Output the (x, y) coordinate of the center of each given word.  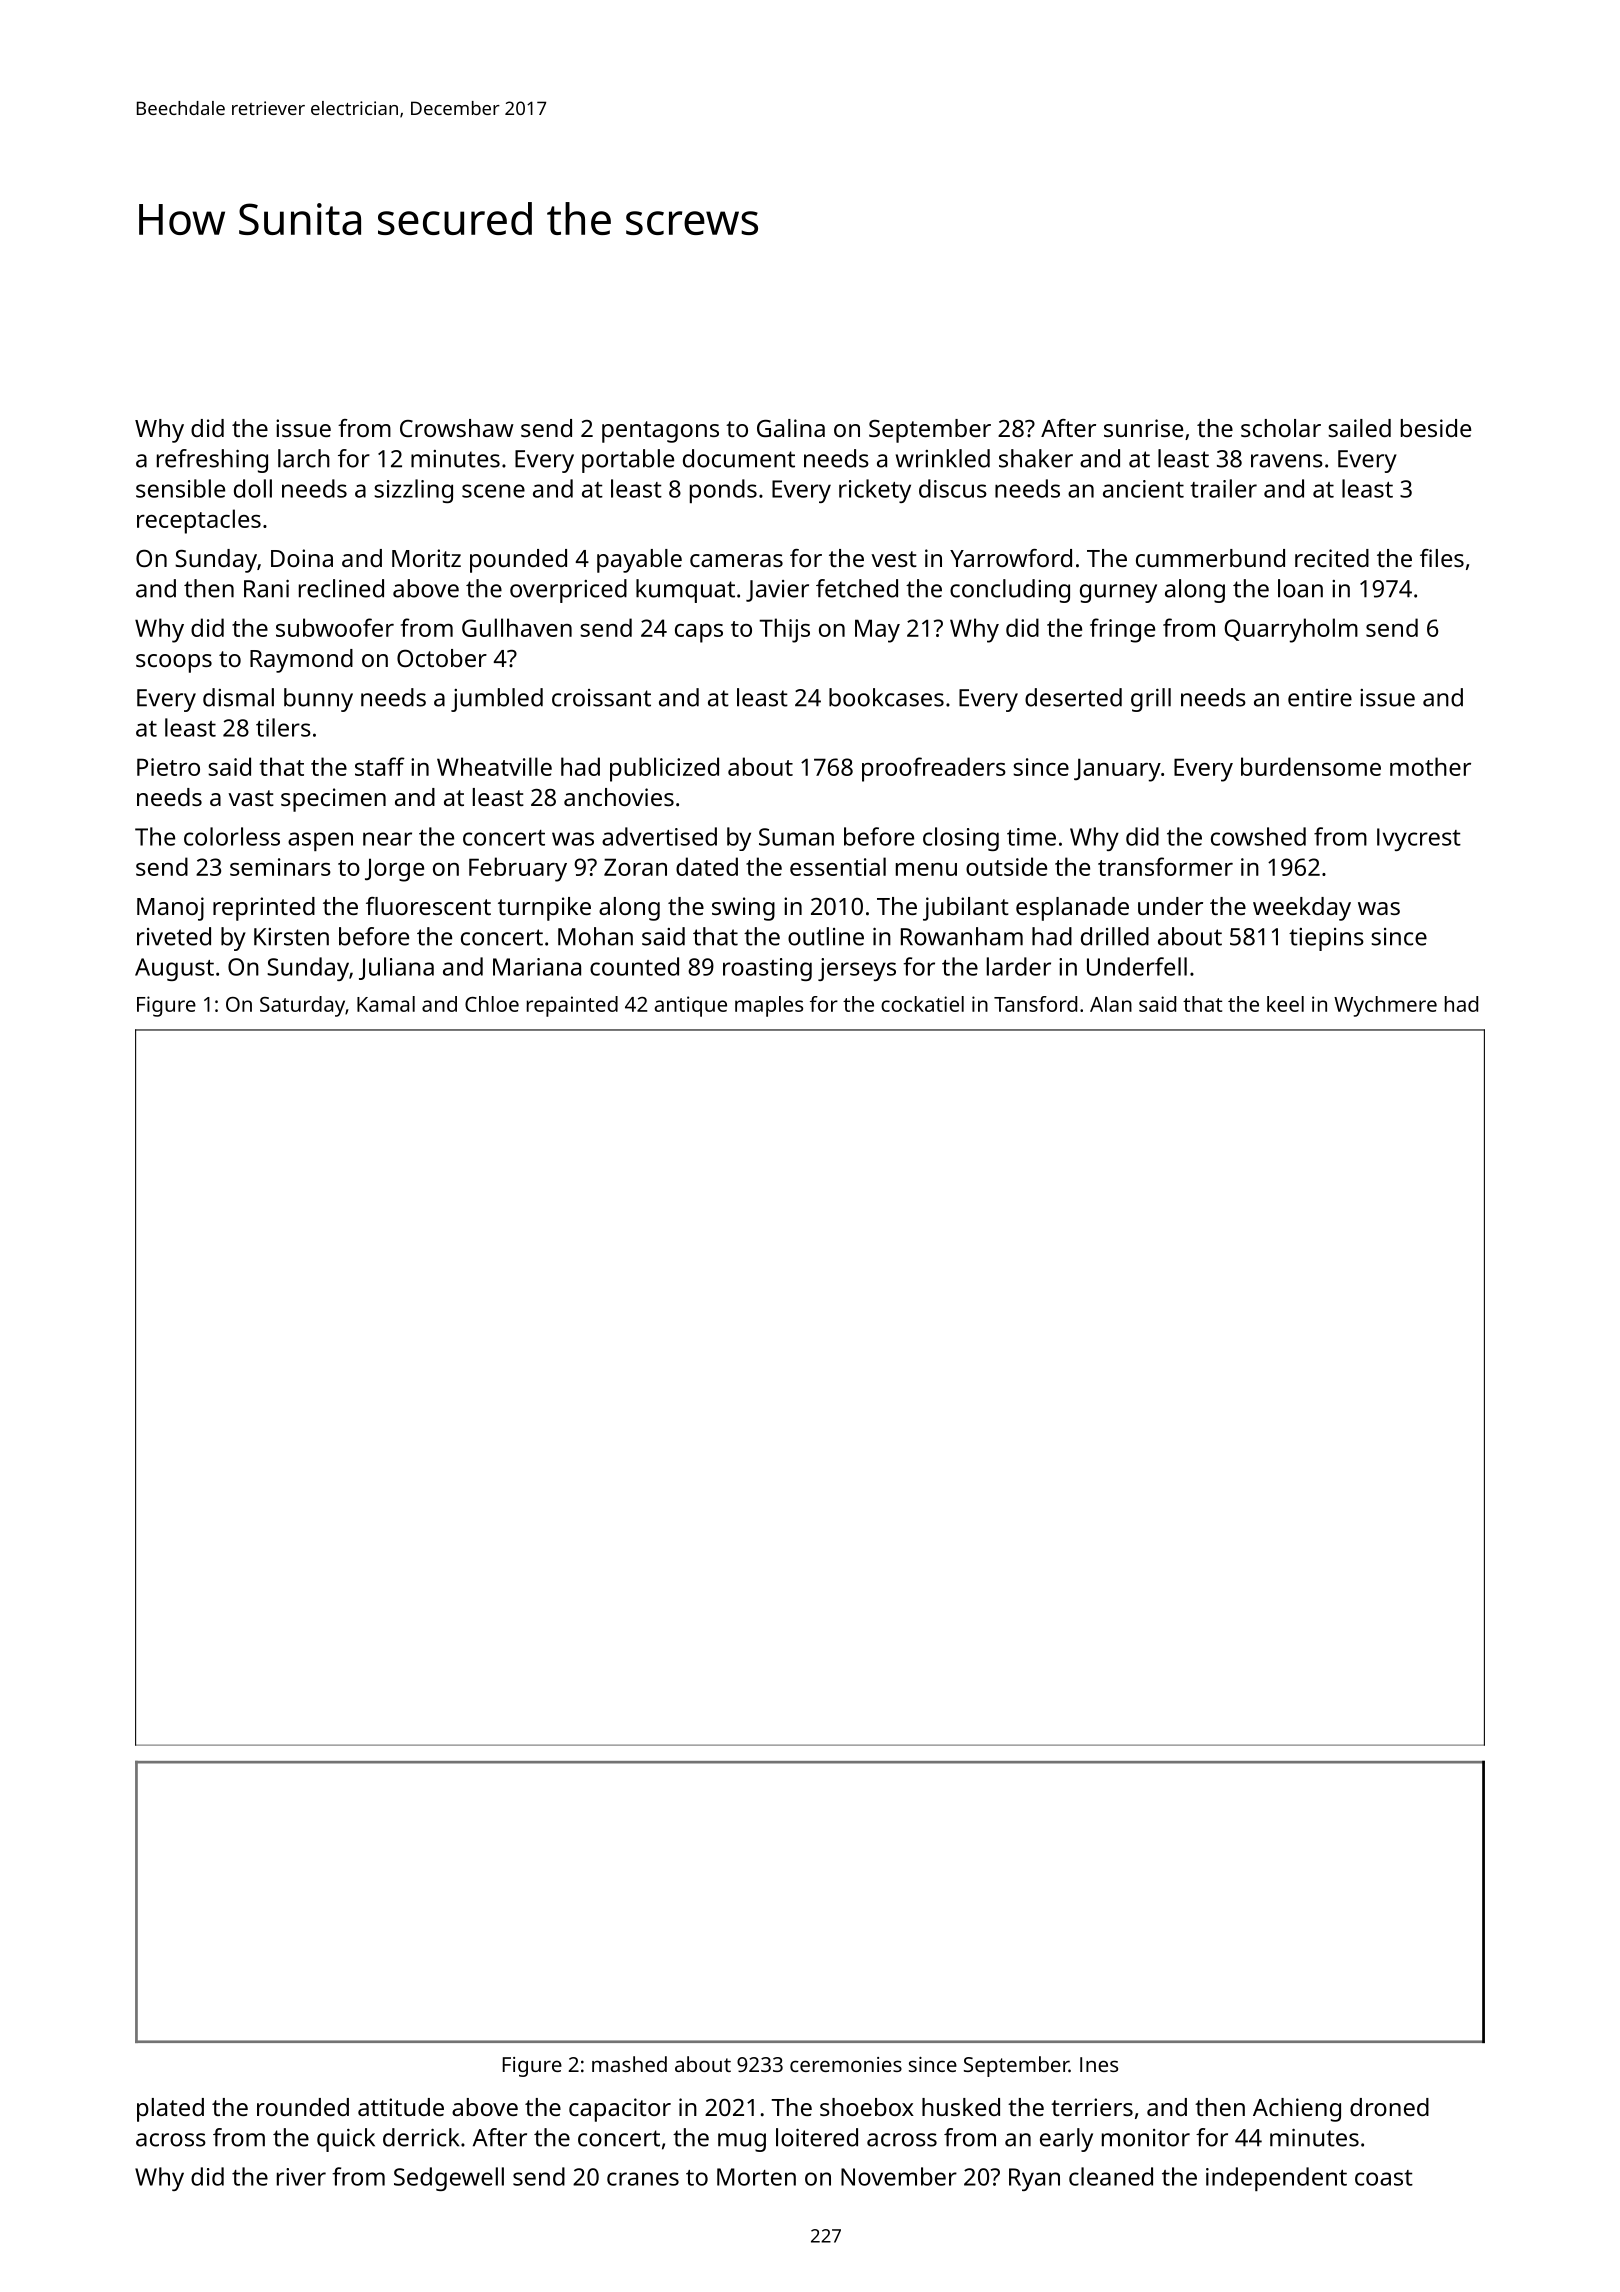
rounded (303, 2107)
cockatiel (922, 1004)
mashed (629, 2064)
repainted (572, 1006)
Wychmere (1385, 1006)
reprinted (264, 909)
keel (1285, 1004)
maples (769, 1006)
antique (690, 1006)
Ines (1099, 2064)
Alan (1111, 1004)
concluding (1010, 591)
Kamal (386, 1004)
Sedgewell (449, 2179)
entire (1320, 698)
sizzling (413, 491)
